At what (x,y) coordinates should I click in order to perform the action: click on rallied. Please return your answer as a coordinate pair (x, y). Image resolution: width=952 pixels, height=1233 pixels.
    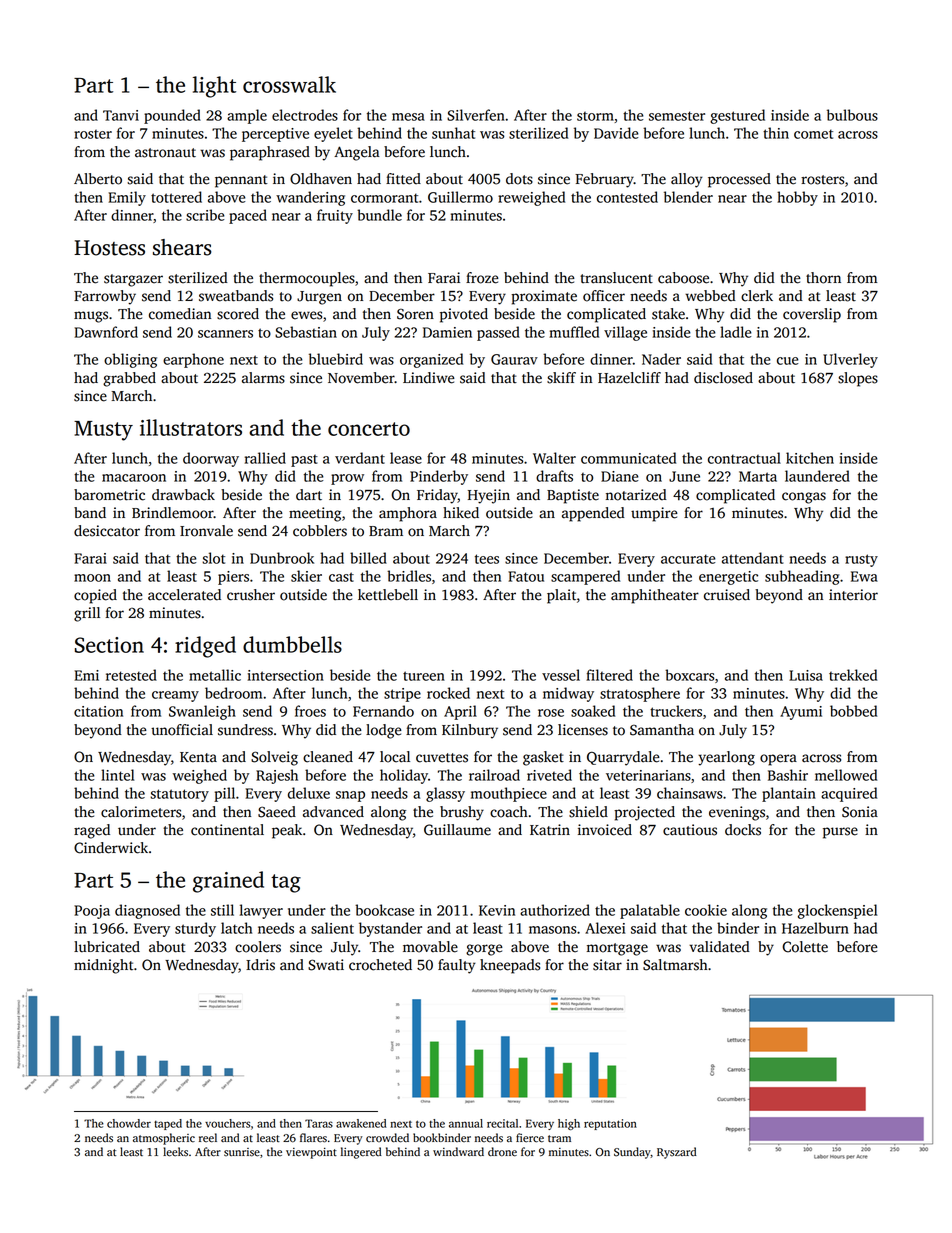
    Looking at the image, I should click on (265, 458).
